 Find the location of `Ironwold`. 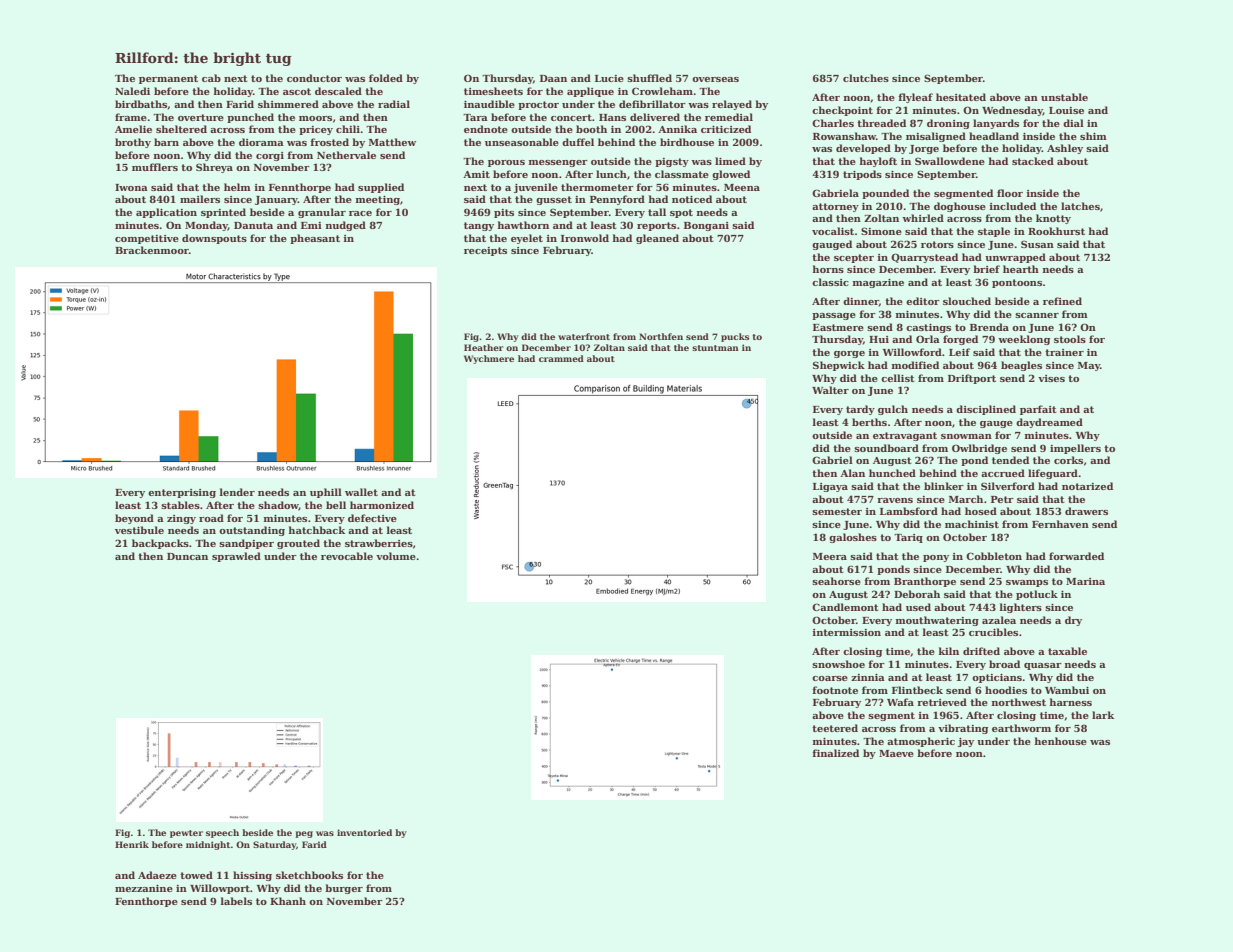

Ironwold is located at coordinates (585, 238).
